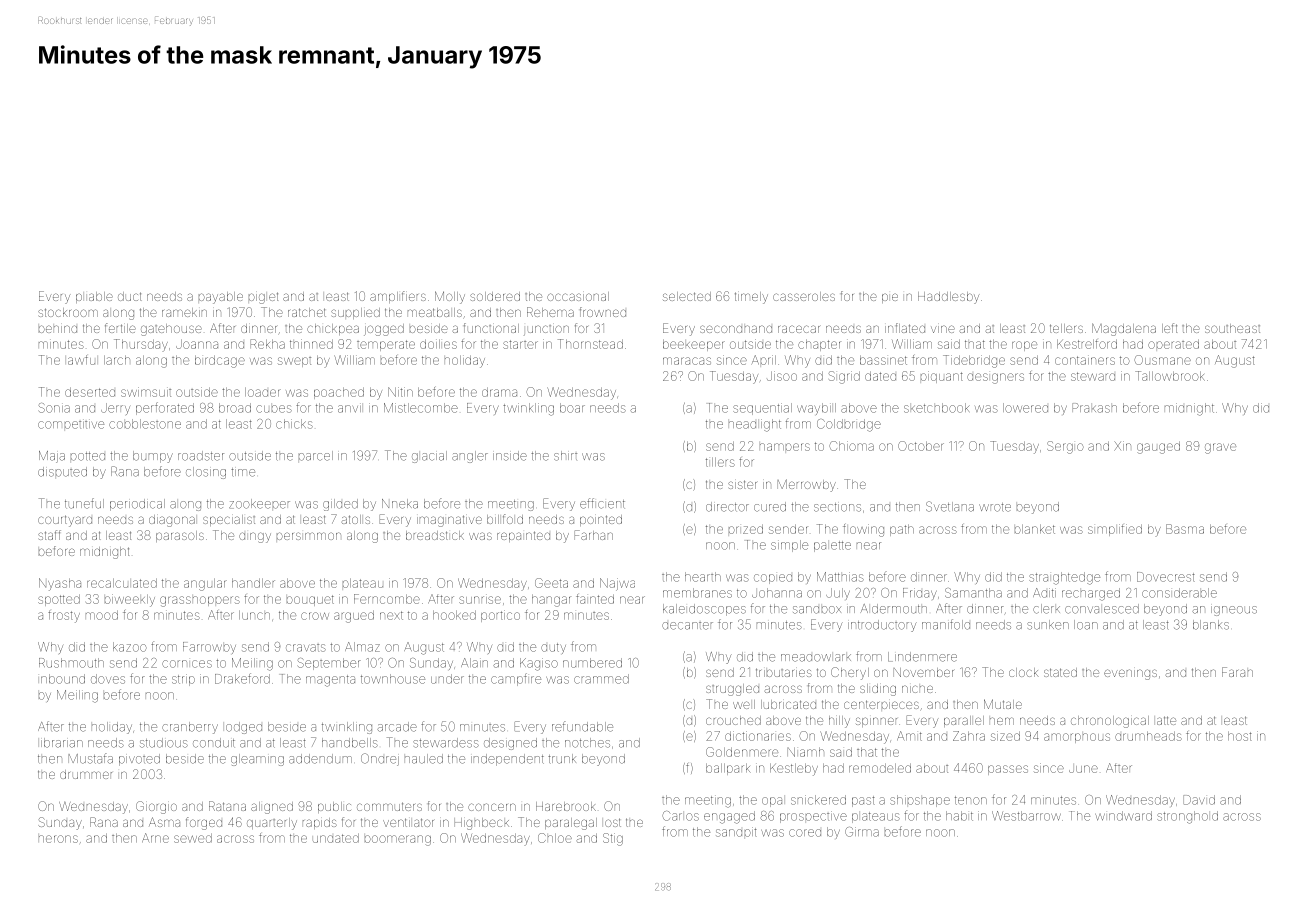  I want to click on doves, so click(108, 679).
